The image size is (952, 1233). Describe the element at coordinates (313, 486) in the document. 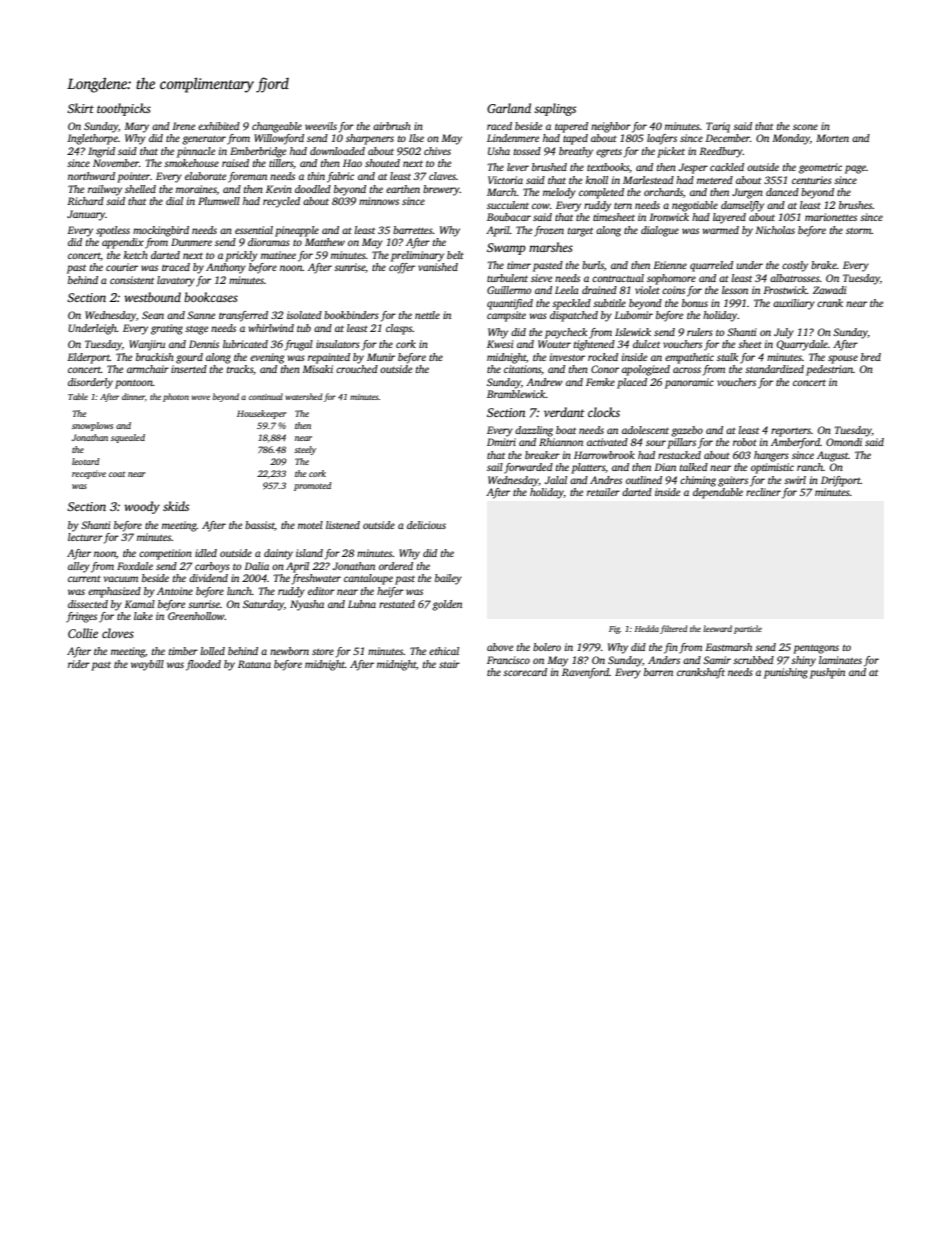

I see `promoted` at that location.
